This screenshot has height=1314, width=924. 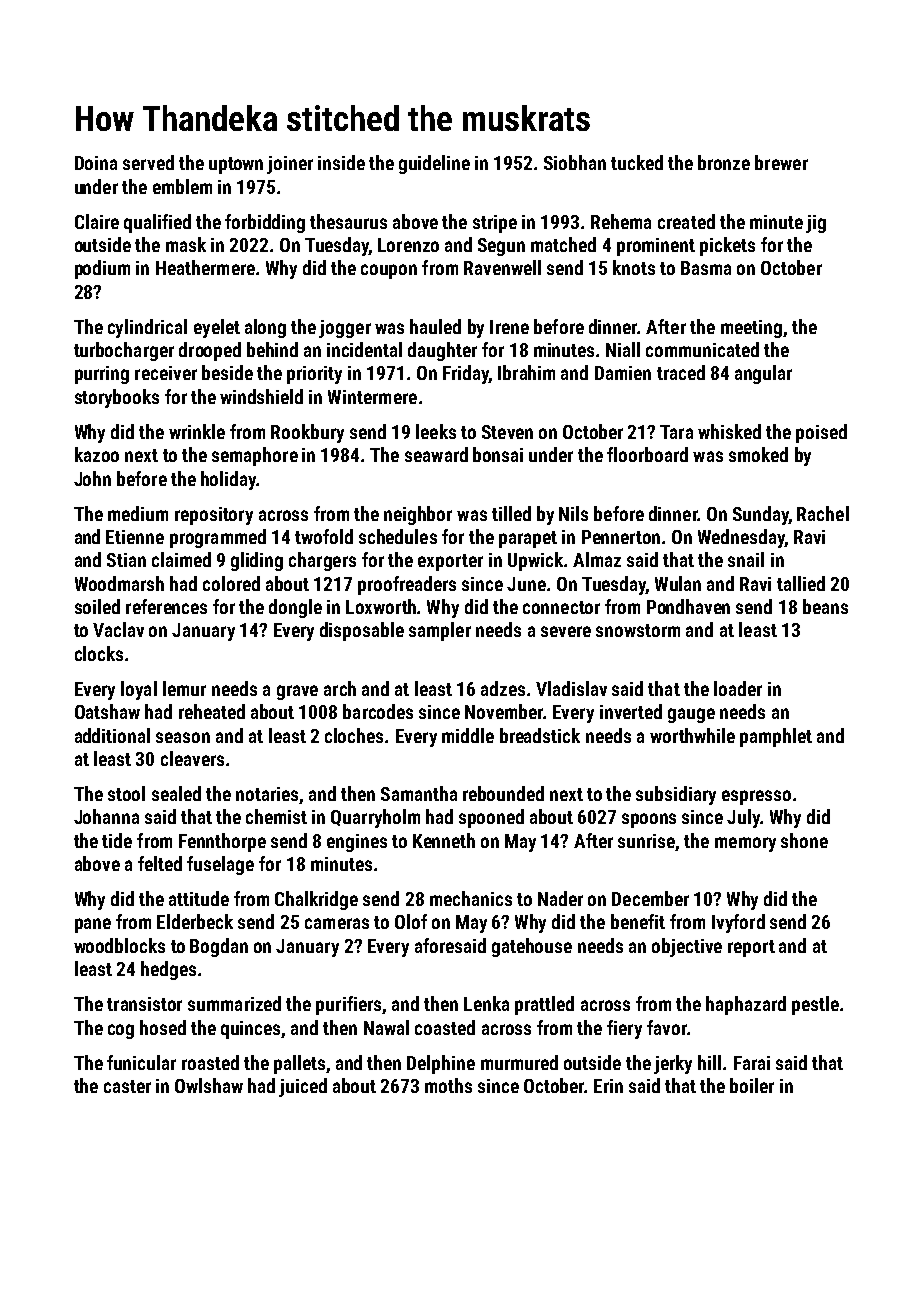 I want to click on boiler, so click(x=752, y=1085).
